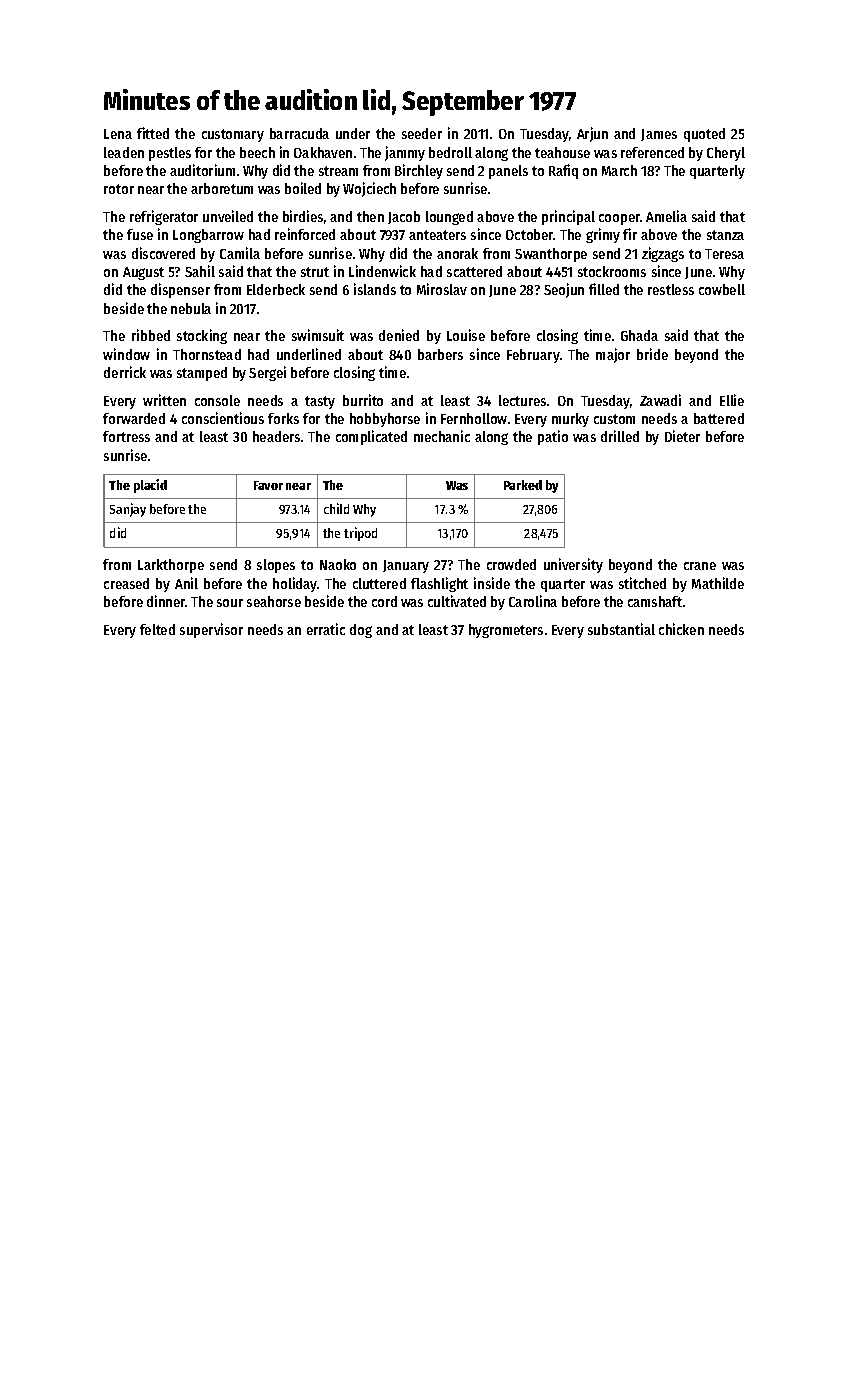  Describe the element at coordinates (562, 152) in the page. I see `teahouse` at that location.
